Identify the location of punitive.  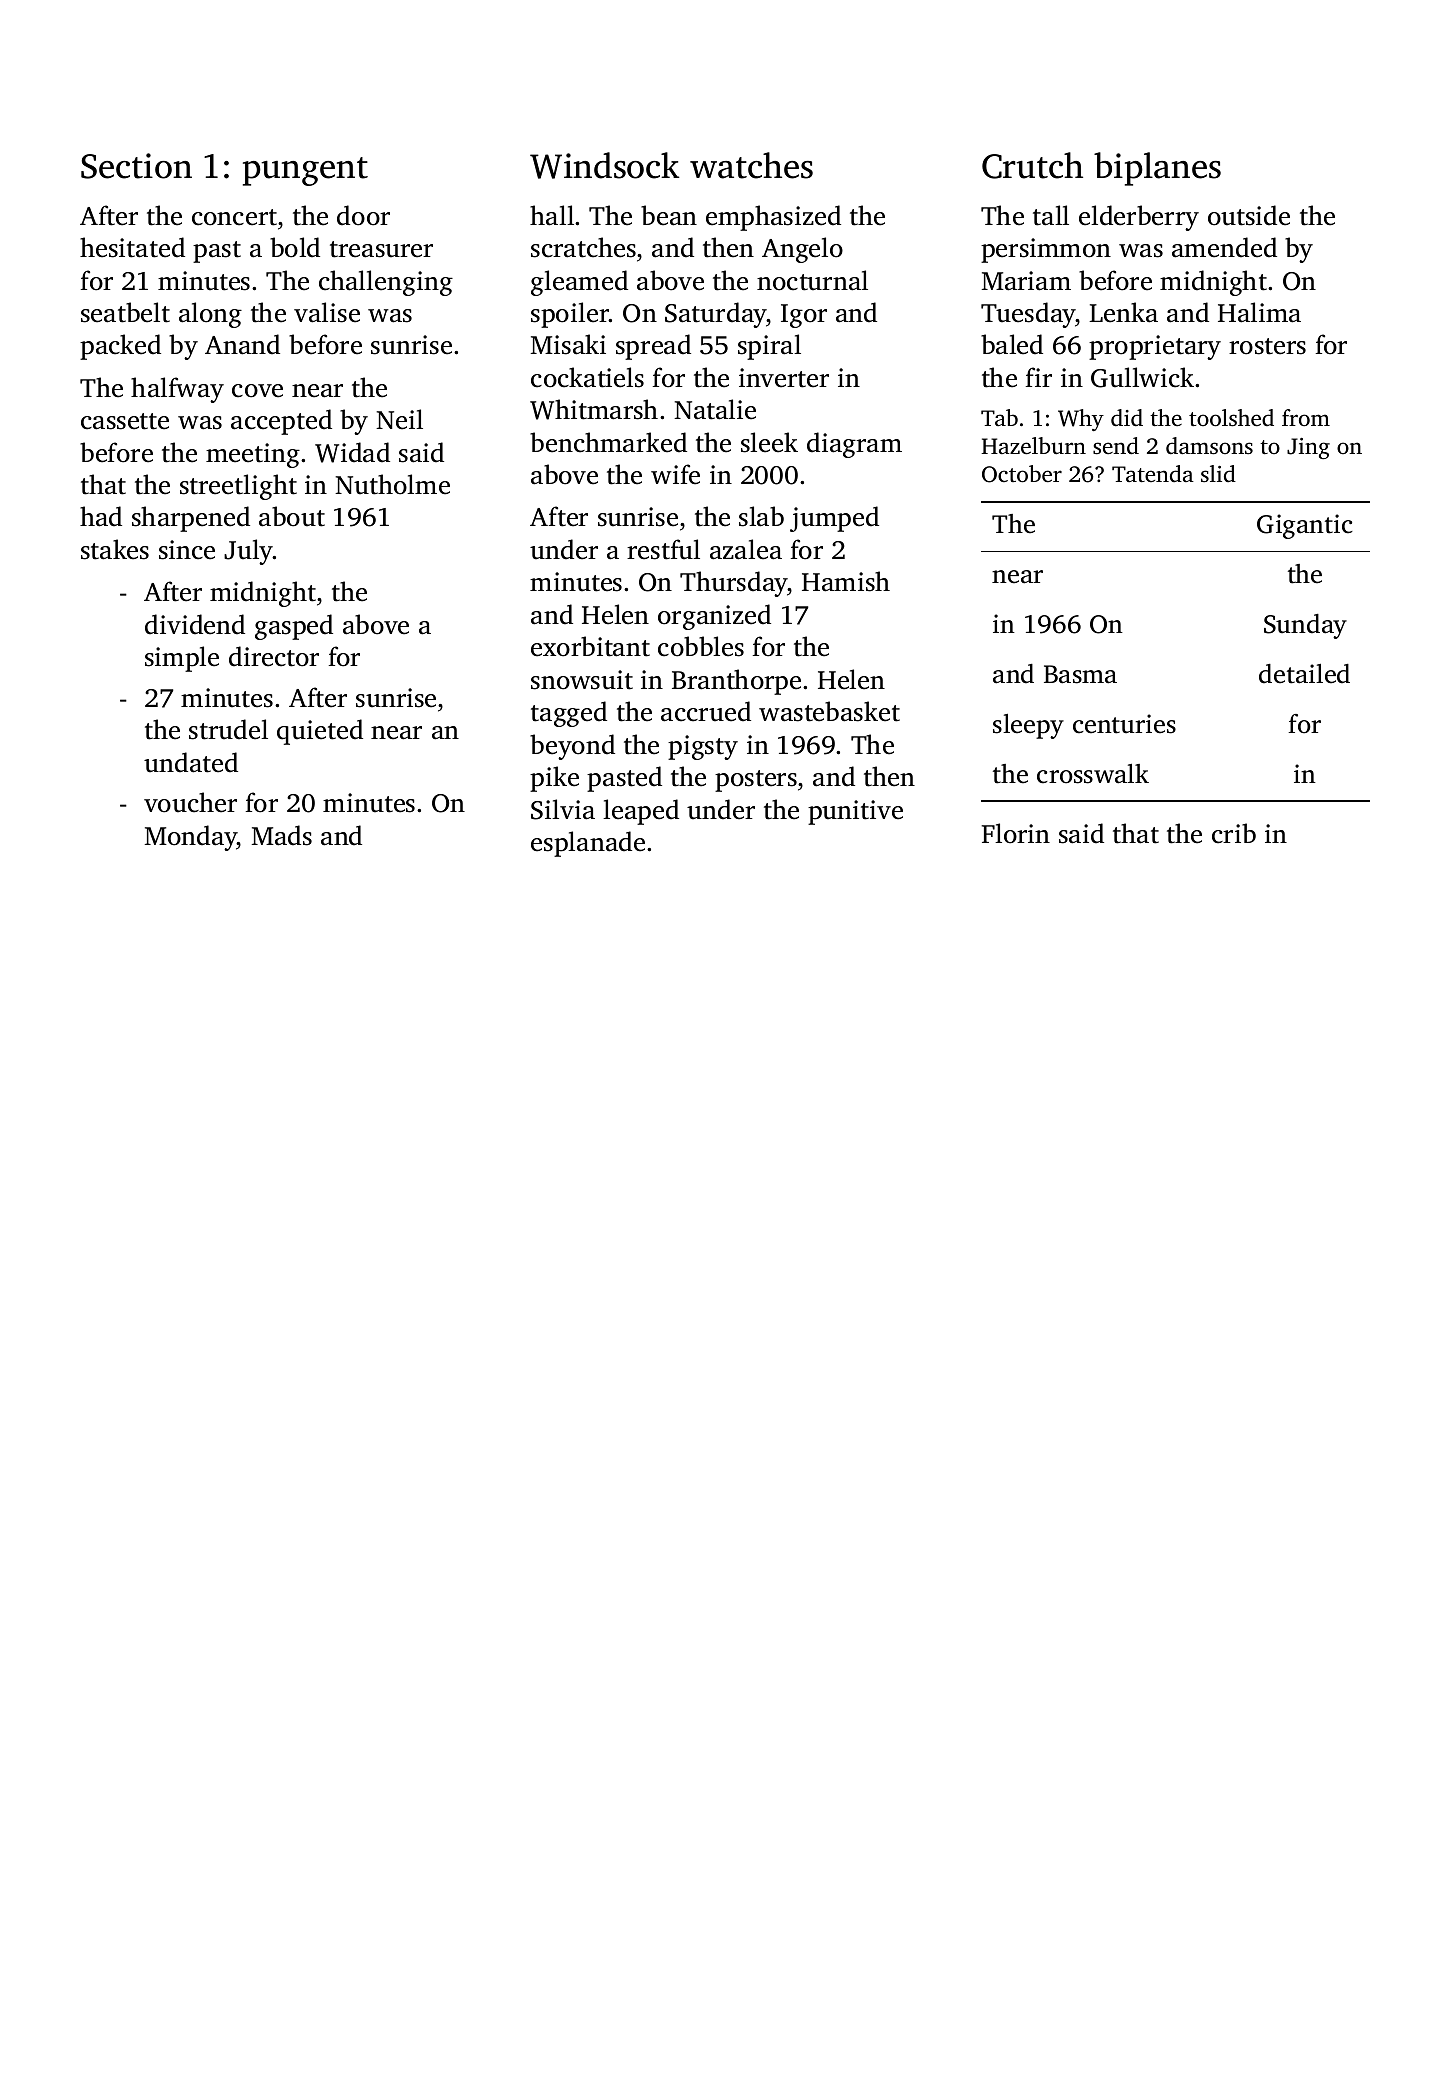
(855, 812).
